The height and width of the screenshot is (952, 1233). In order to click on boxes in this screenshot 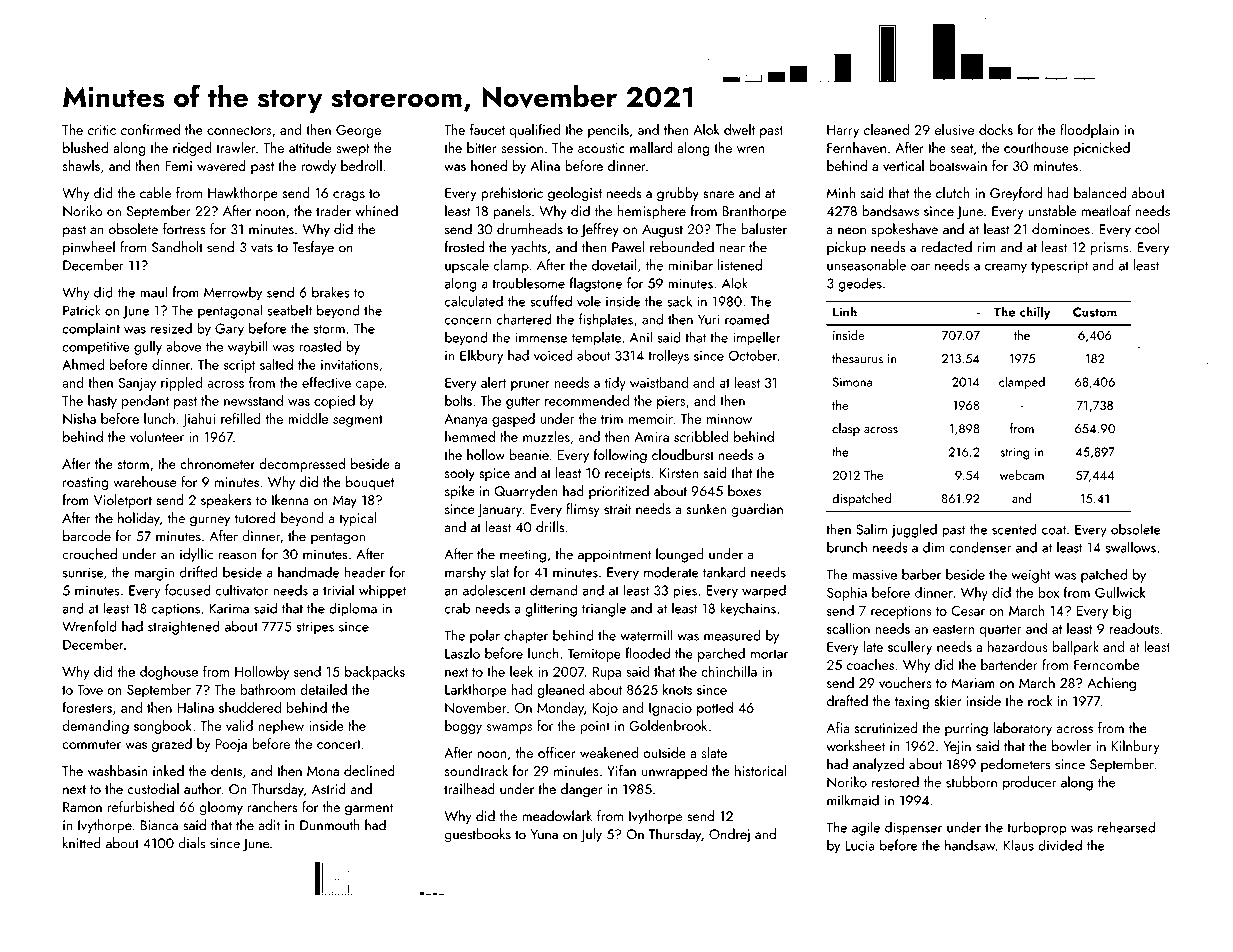, I will do `click(744, 491)`.
